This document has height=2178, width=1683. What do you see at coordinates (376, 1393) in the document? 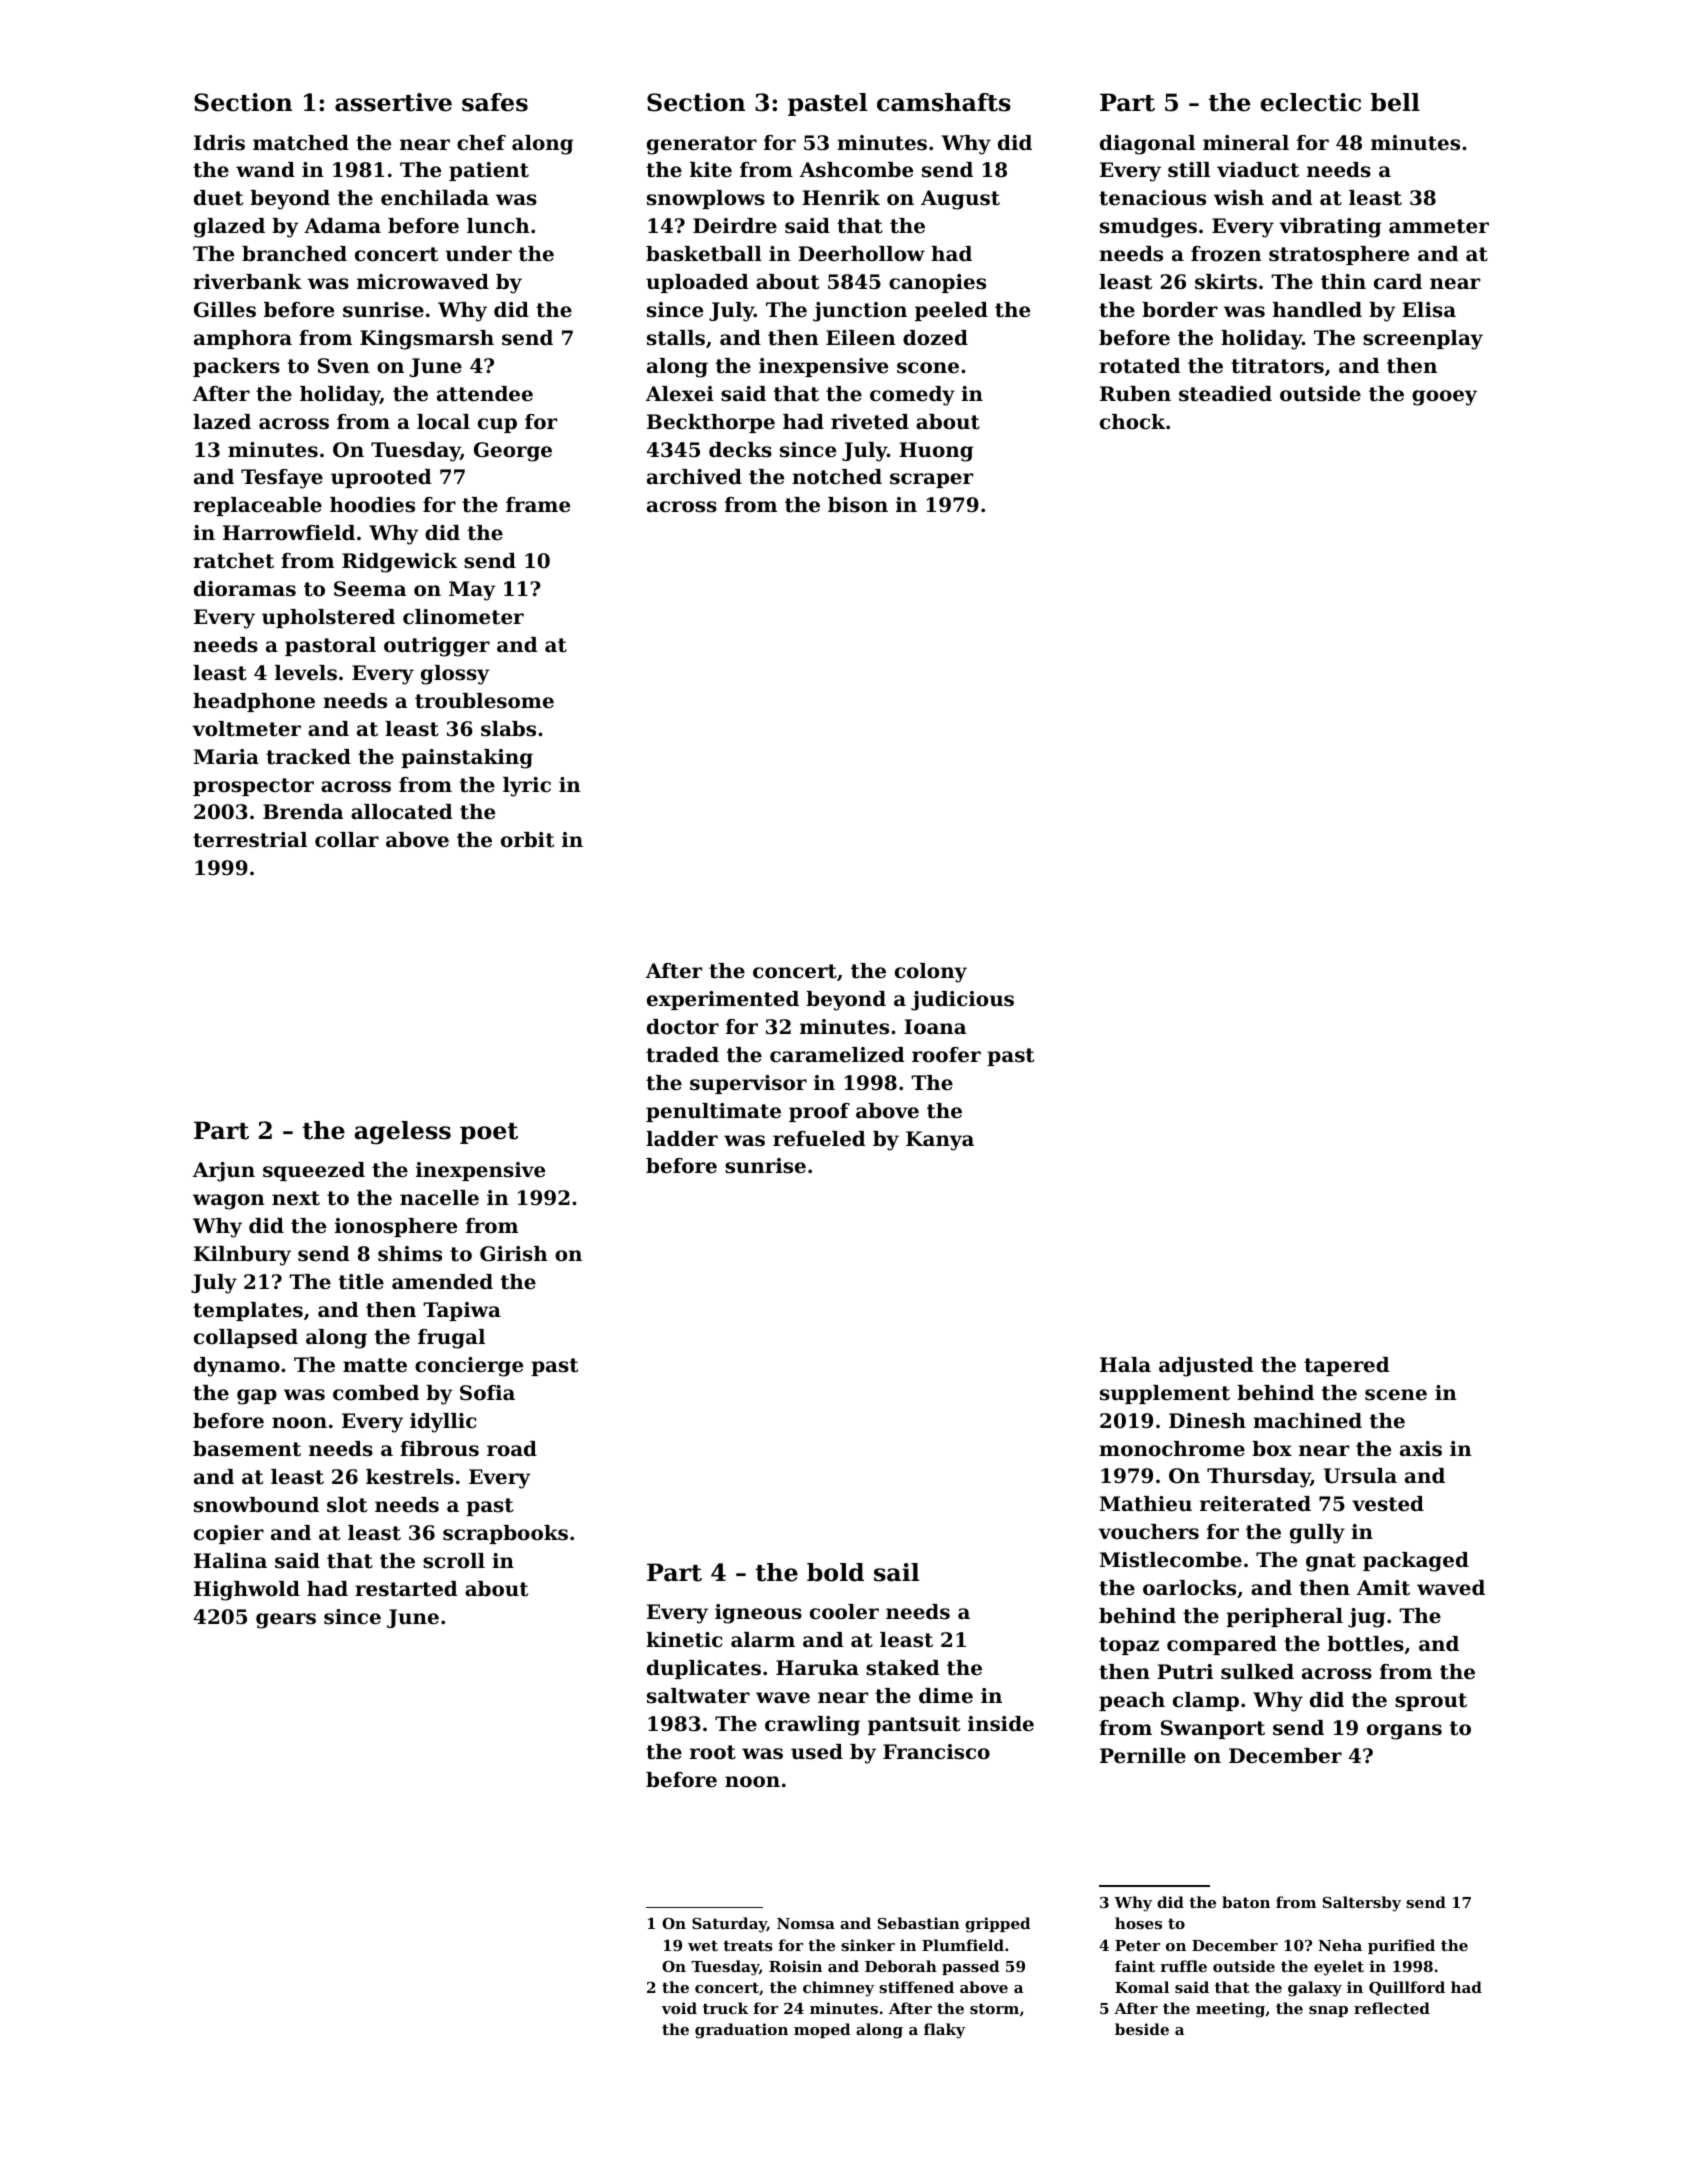
I see `combed` at bounding box center [376, 1393].
